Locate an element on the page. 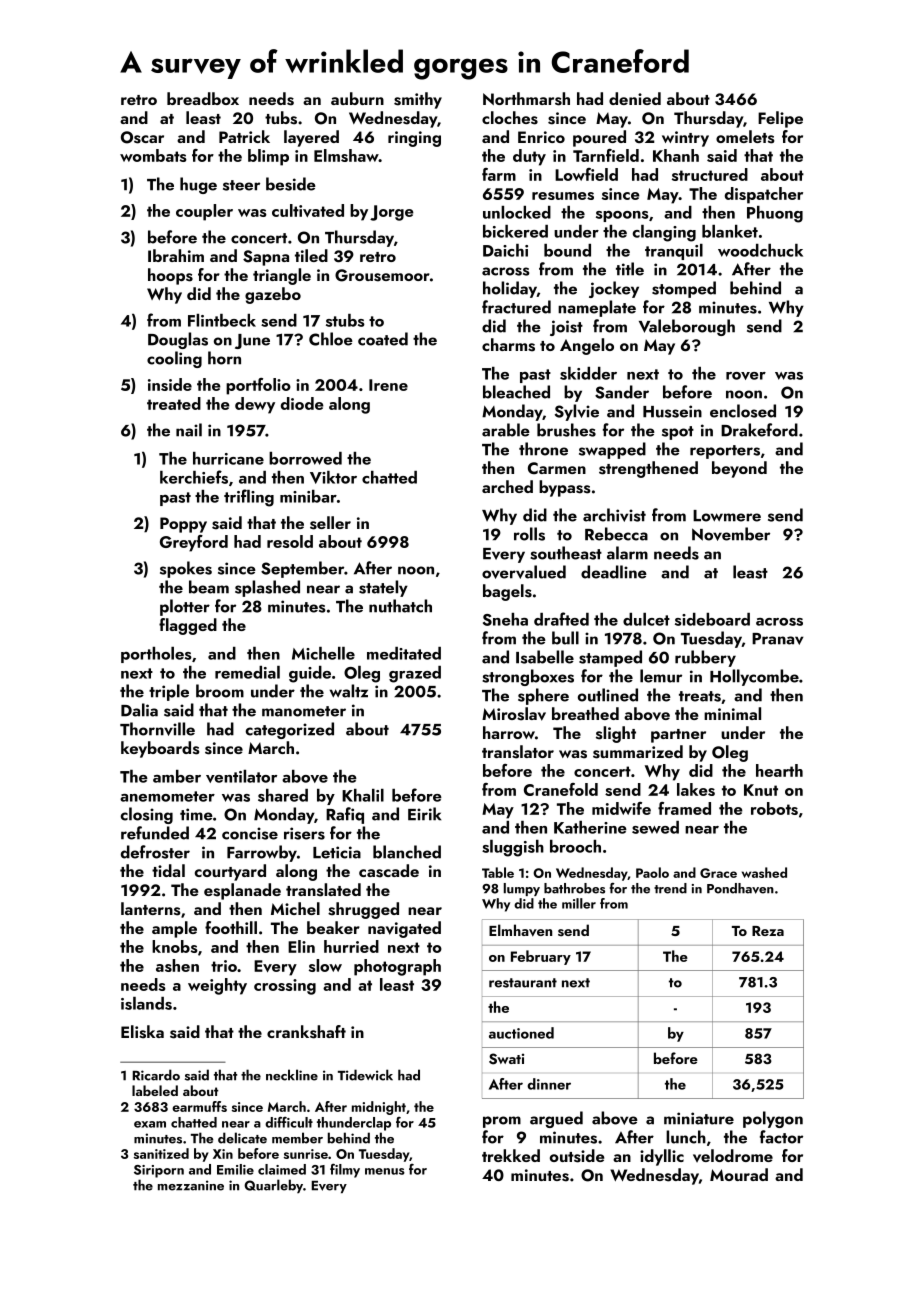 The width and height of the document is (924, 1308). midnight is located at coordinates (379, 1108).
